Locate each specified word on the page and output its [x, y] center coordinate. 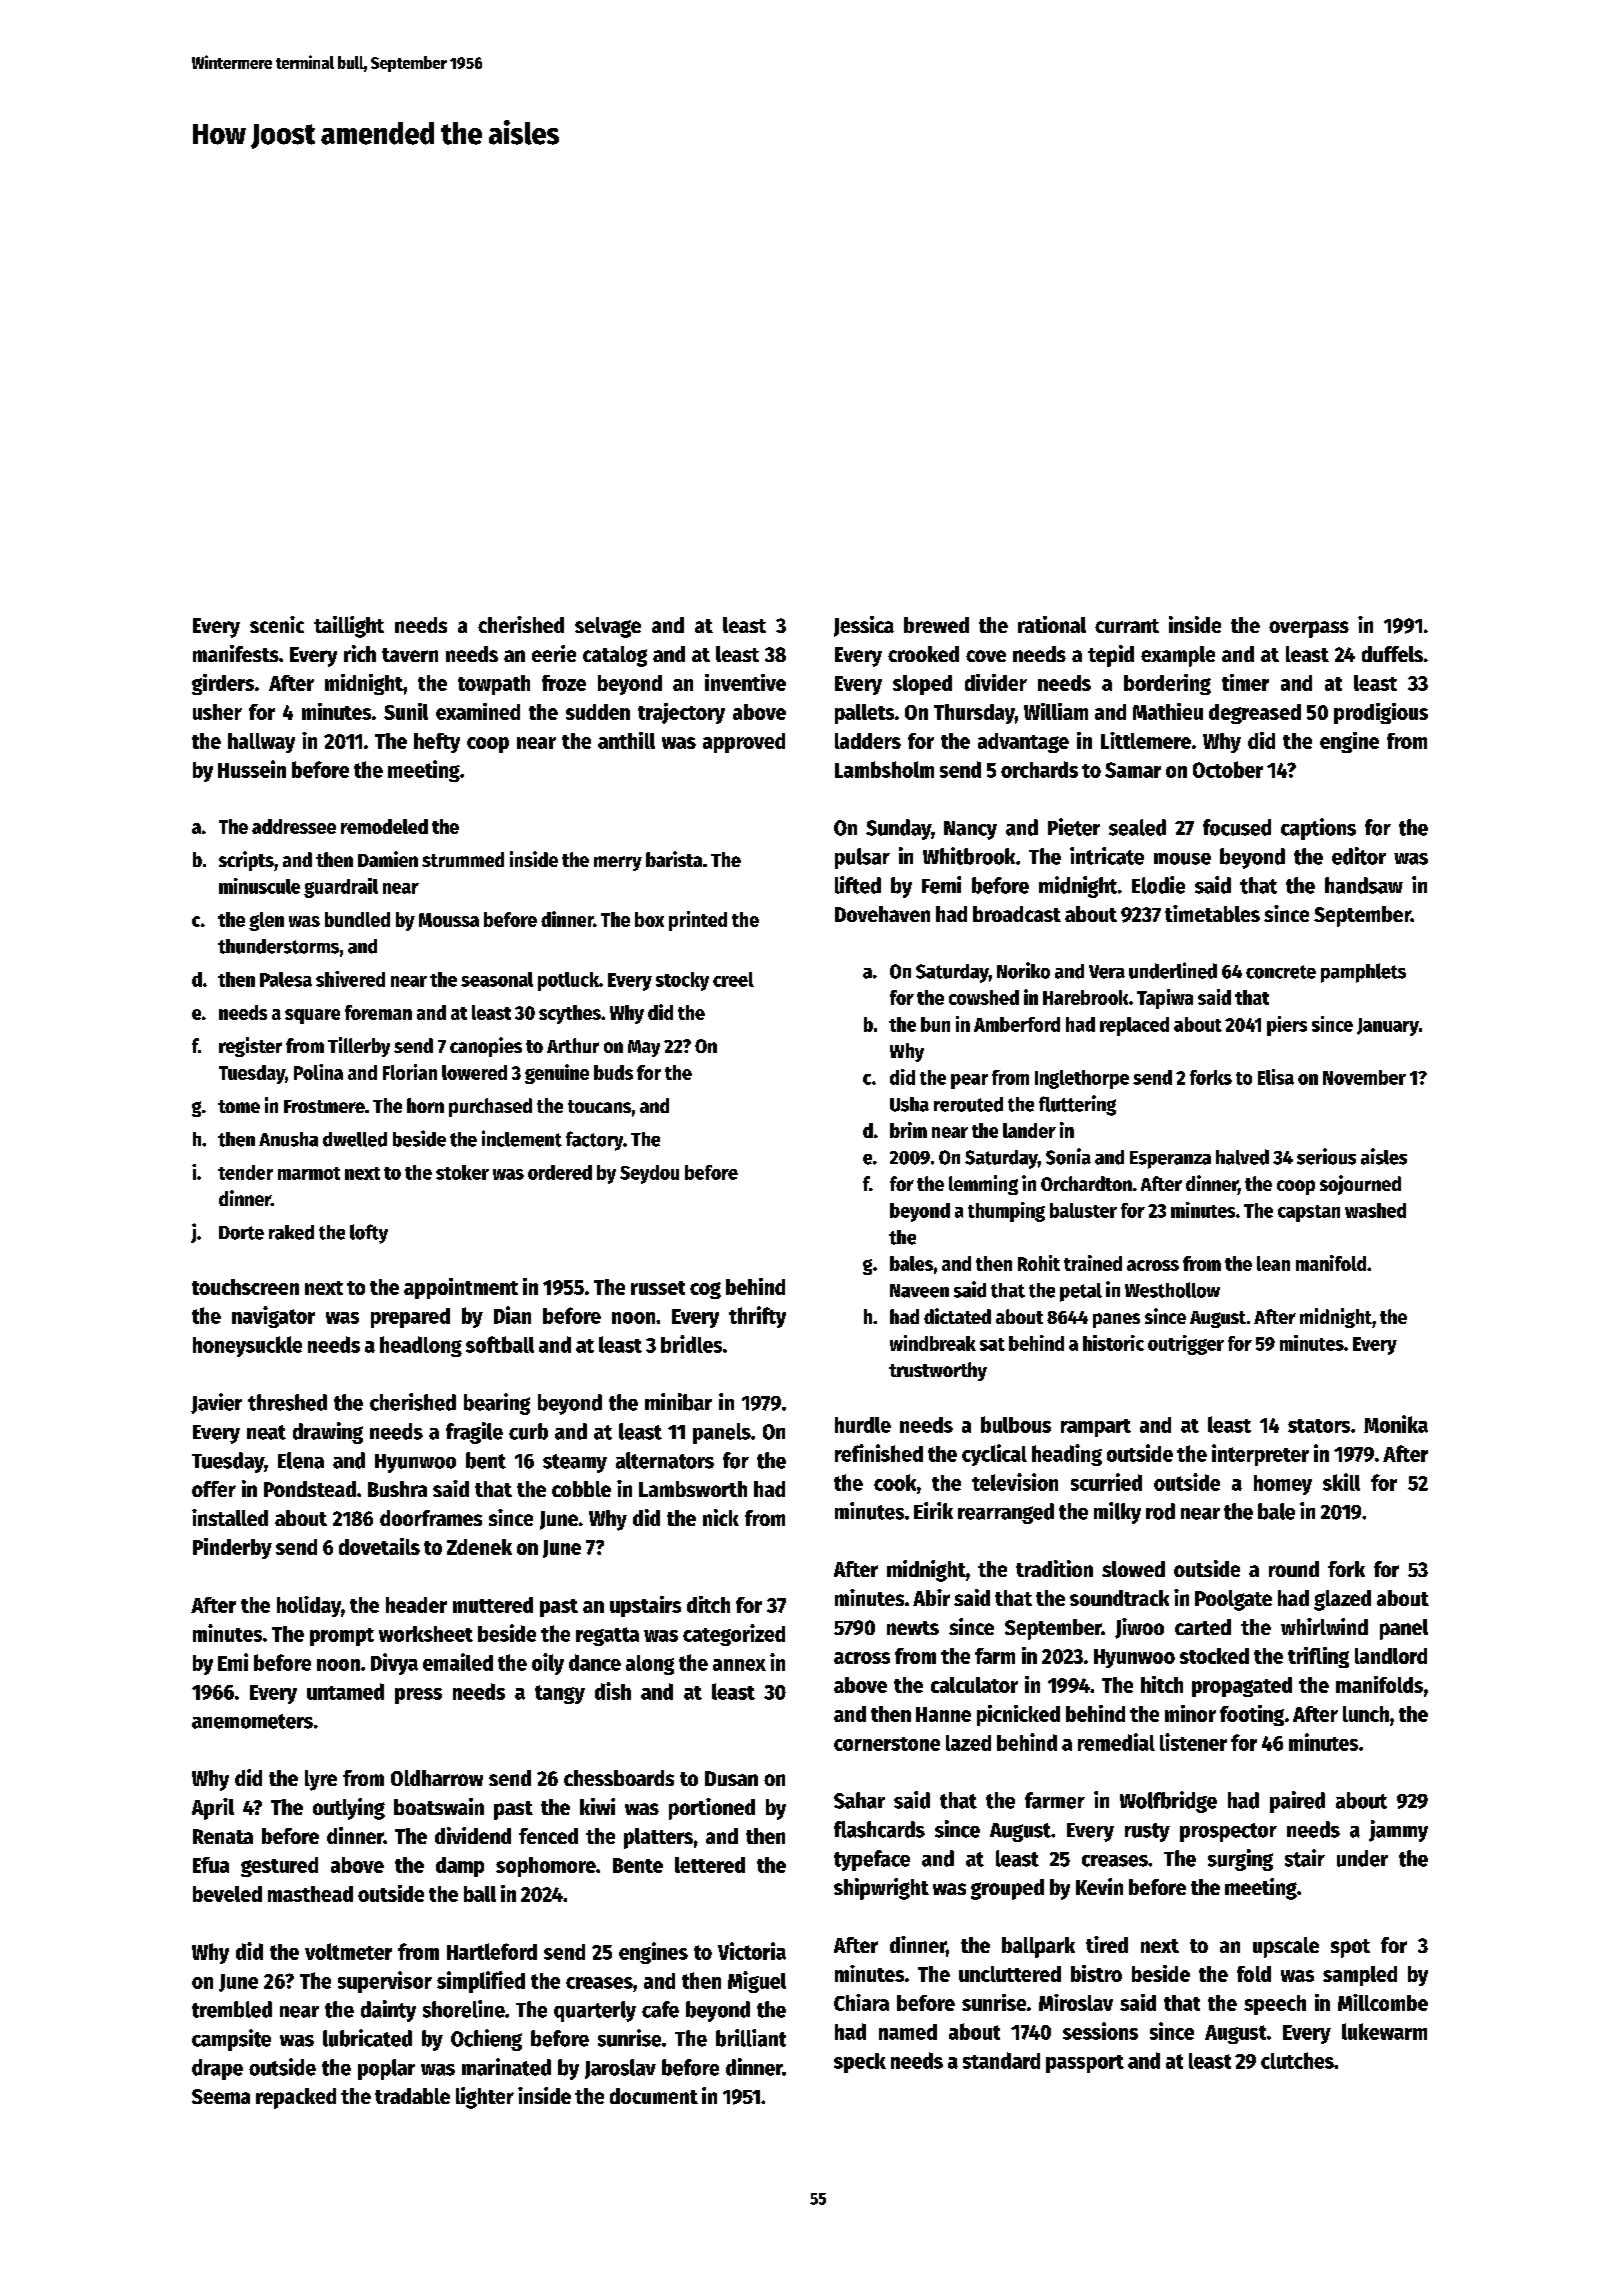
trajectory [681, 713]
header [416, 1605]
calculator [974, 1685]
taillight [349, 627]
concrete [1281, 972]
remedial [1116, 1742]
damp [460, 1867]
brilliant [751, 2038]
